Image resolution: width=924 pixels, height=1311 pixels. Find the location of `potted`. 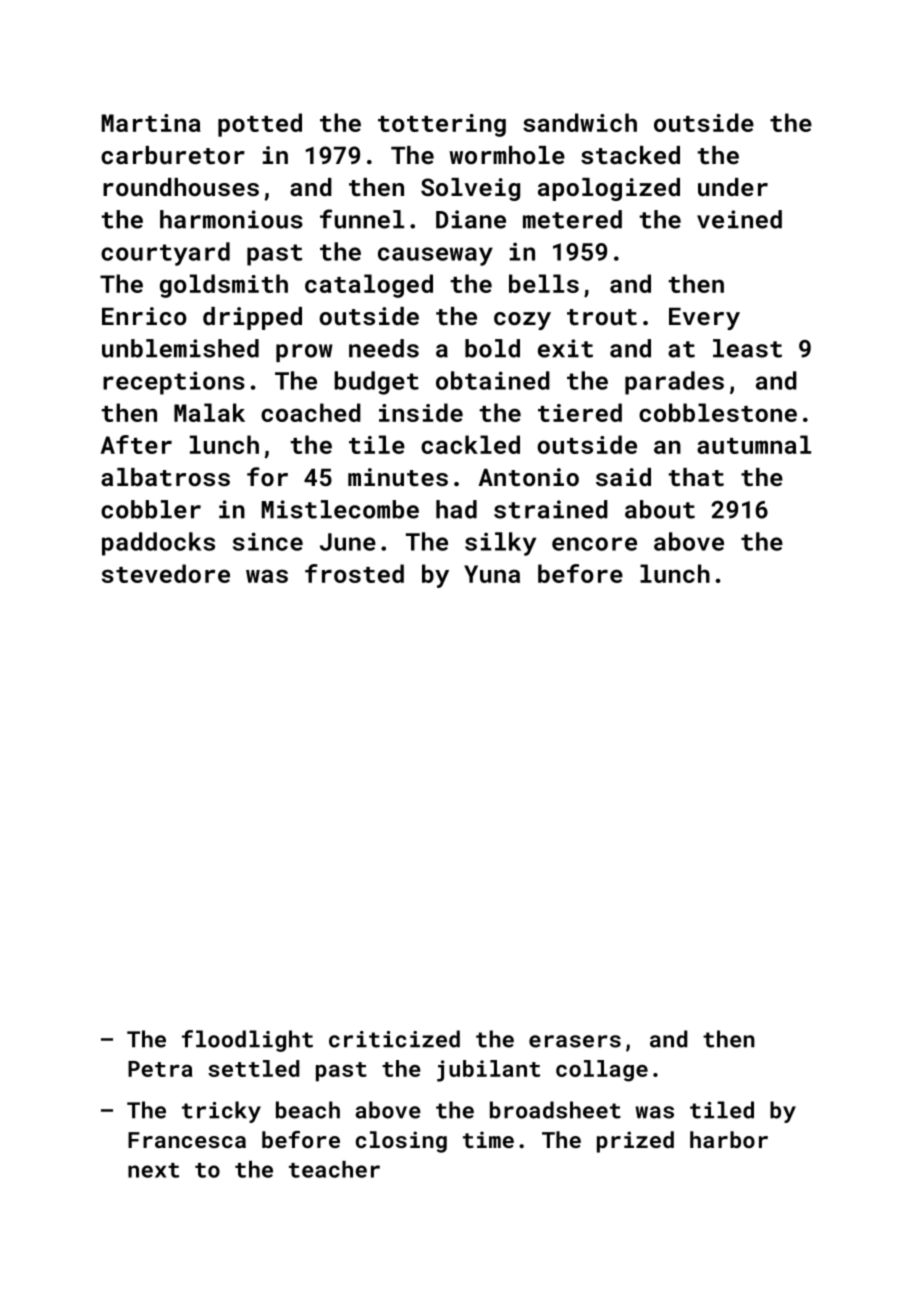

potted is located at coordinates (260, 125).
